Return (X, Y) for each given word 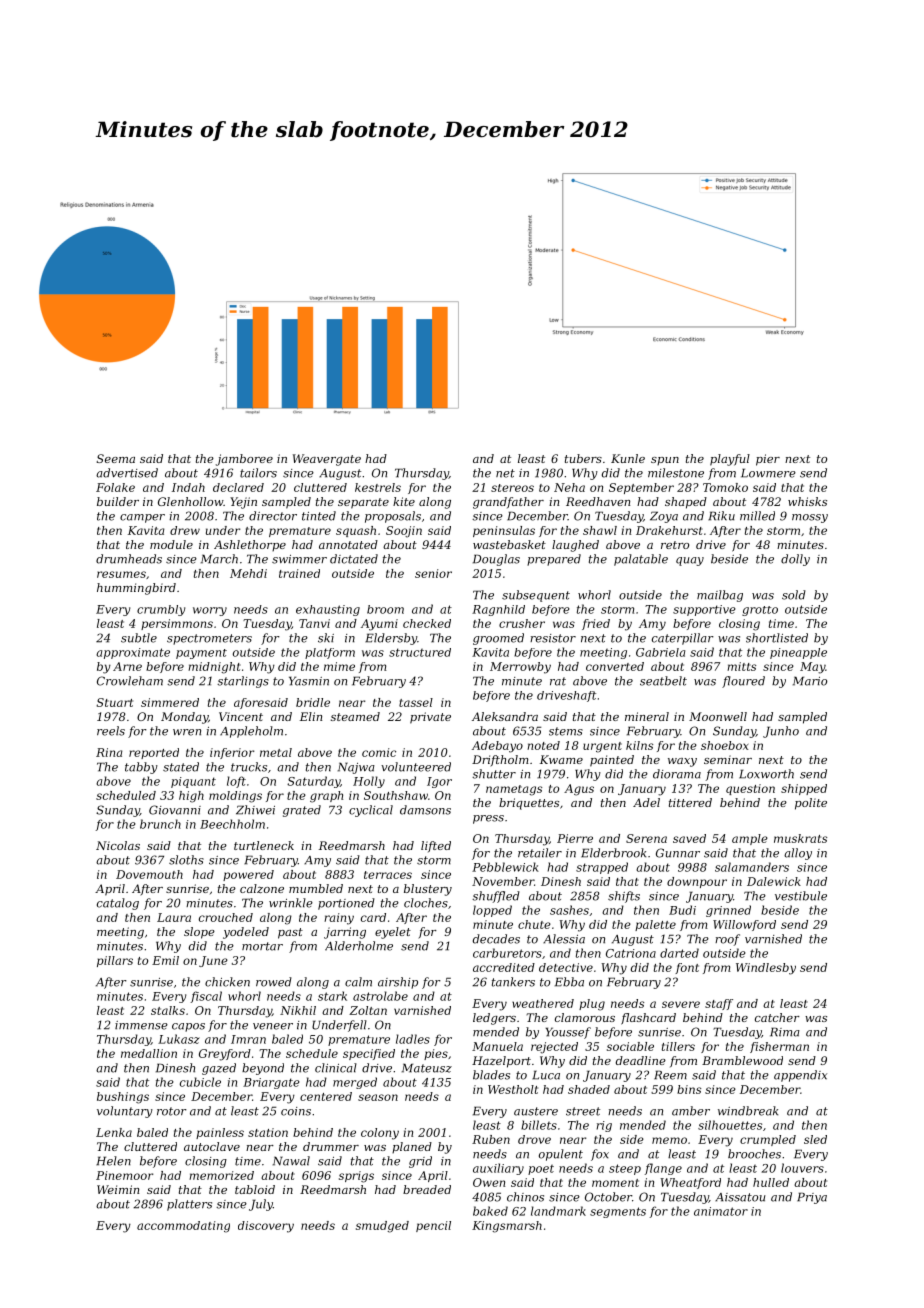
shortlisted (777, 638)
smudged (382, 1227)
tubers (583, 458)
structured (420, 652)
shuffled (496, 897)
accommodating (183, 1227)
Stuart (114, 702)
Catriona (631, 953)
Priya (812, 1198)
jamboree (244, 460)
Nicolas (118, 845)
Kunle (628, 458)
